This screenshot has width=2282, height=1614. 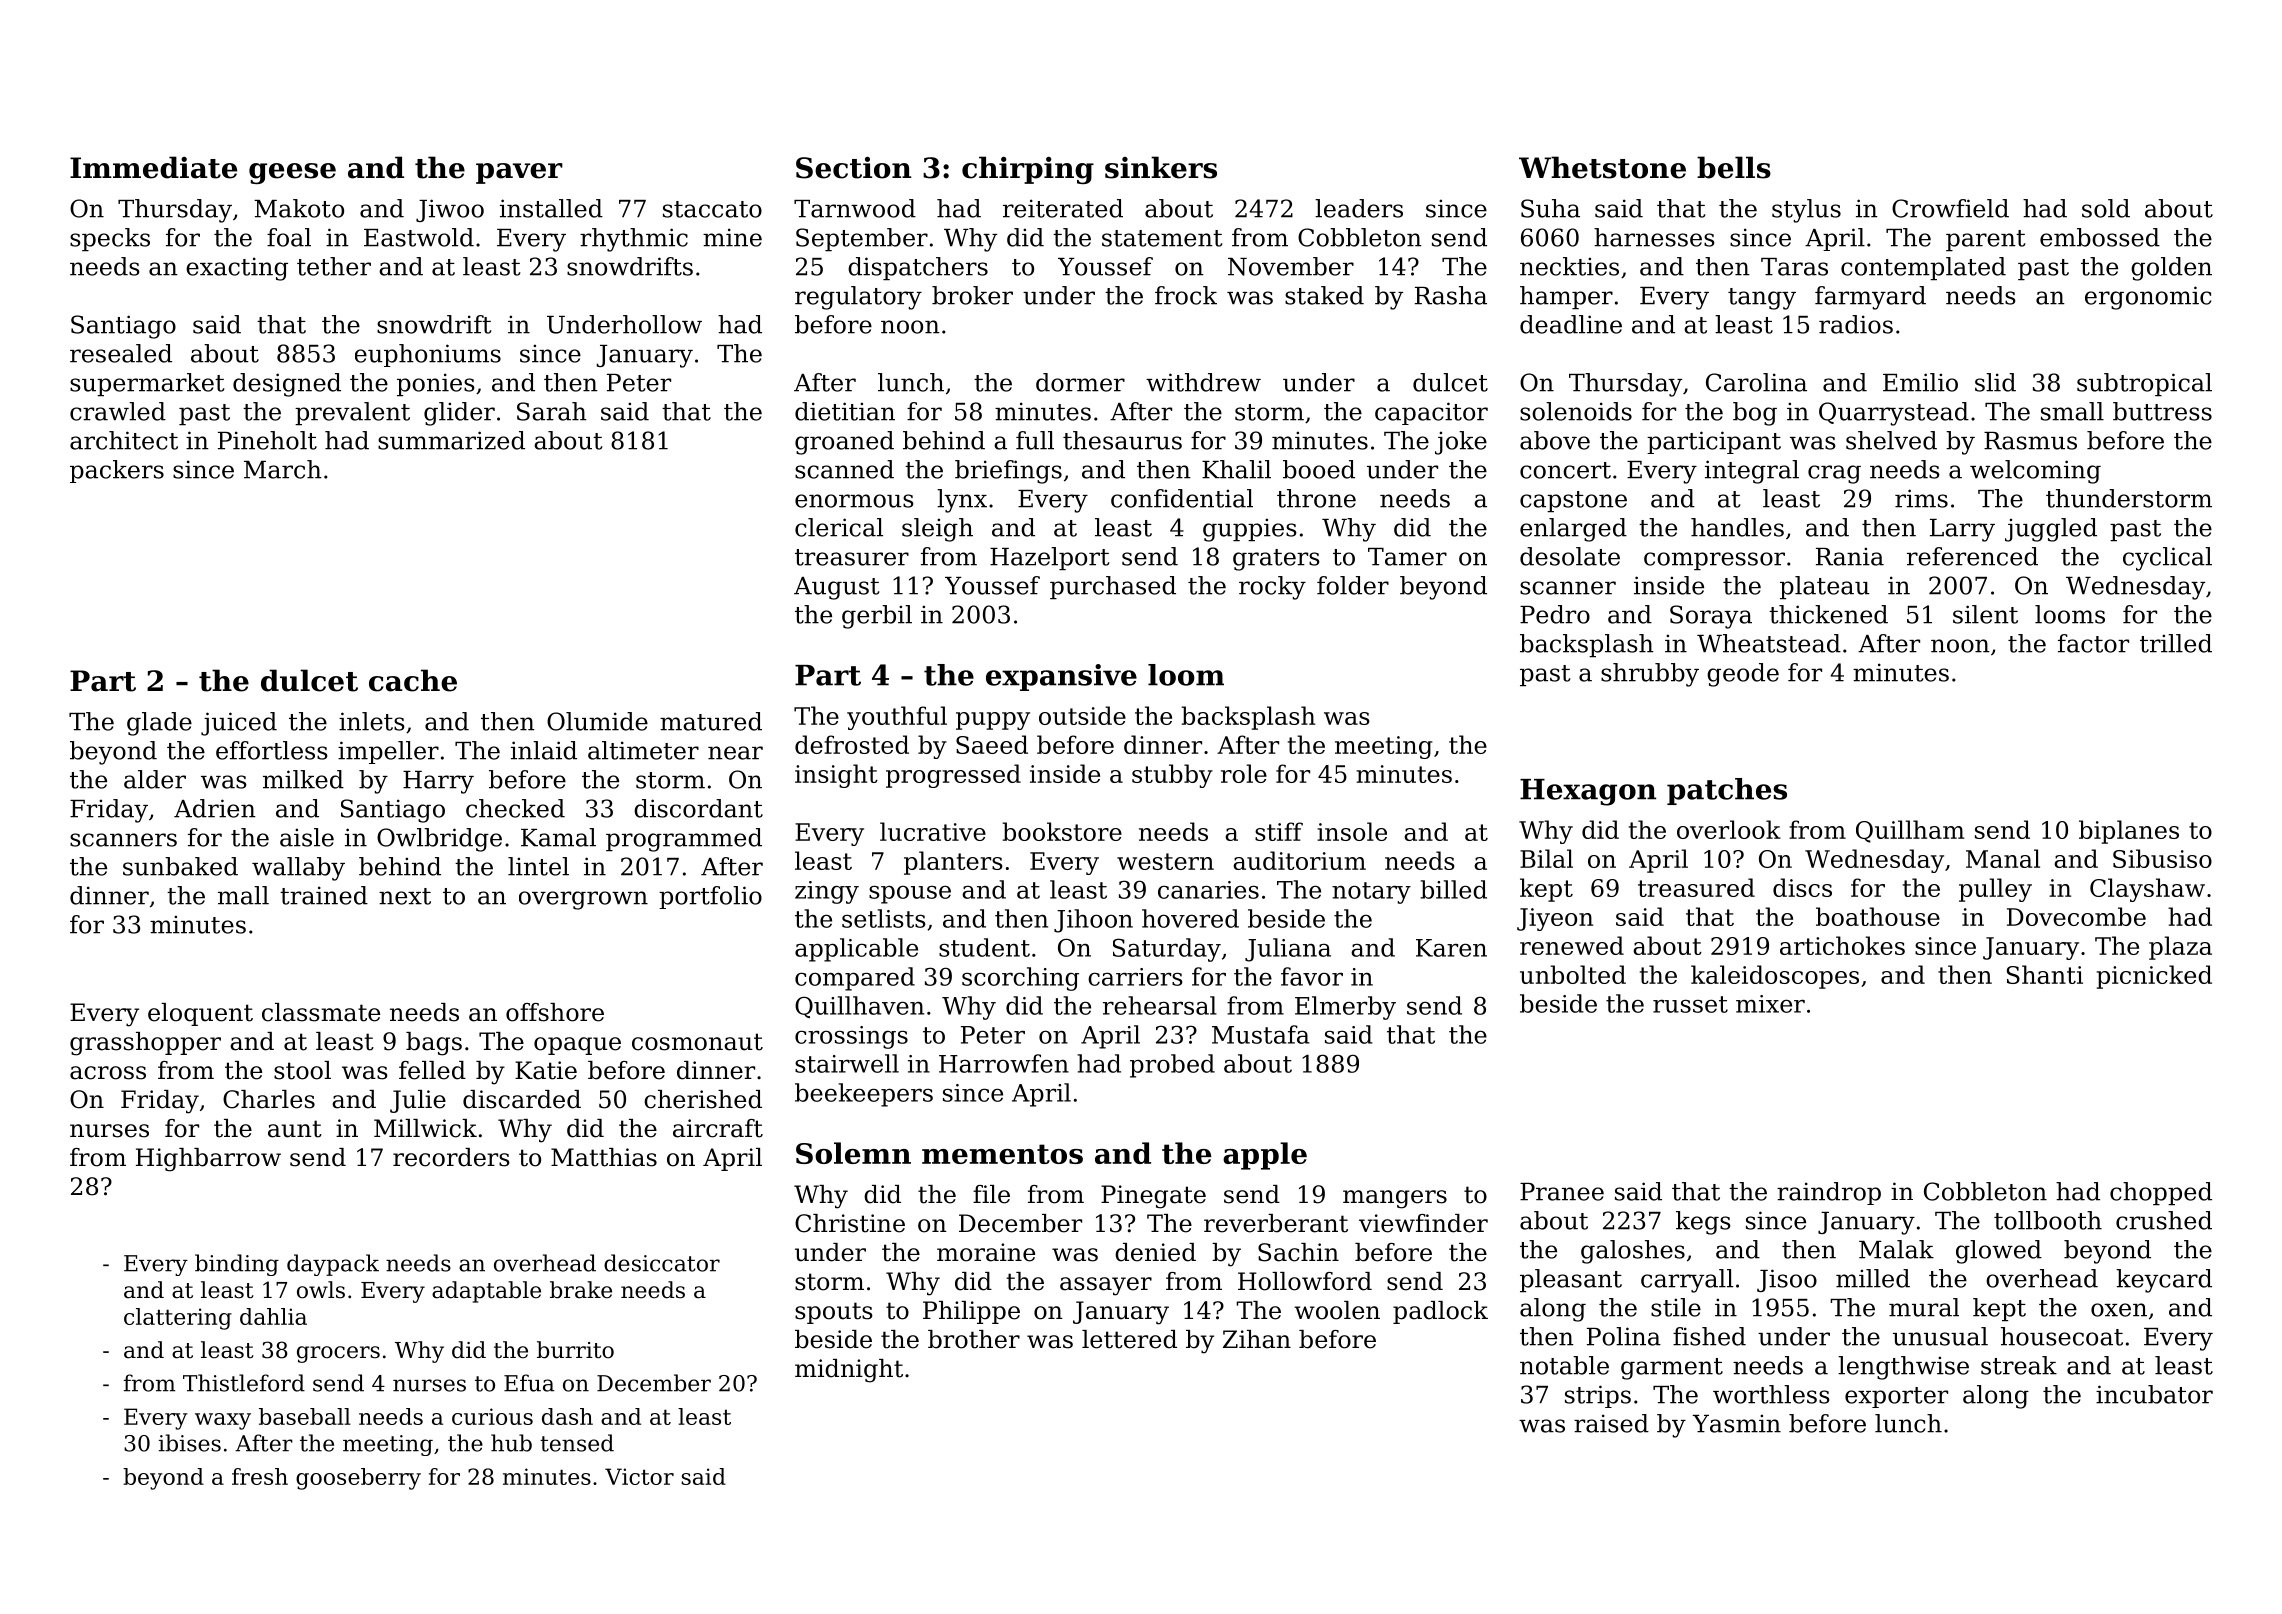 I want to click on auditorium, so click(x=1299, y=860).
